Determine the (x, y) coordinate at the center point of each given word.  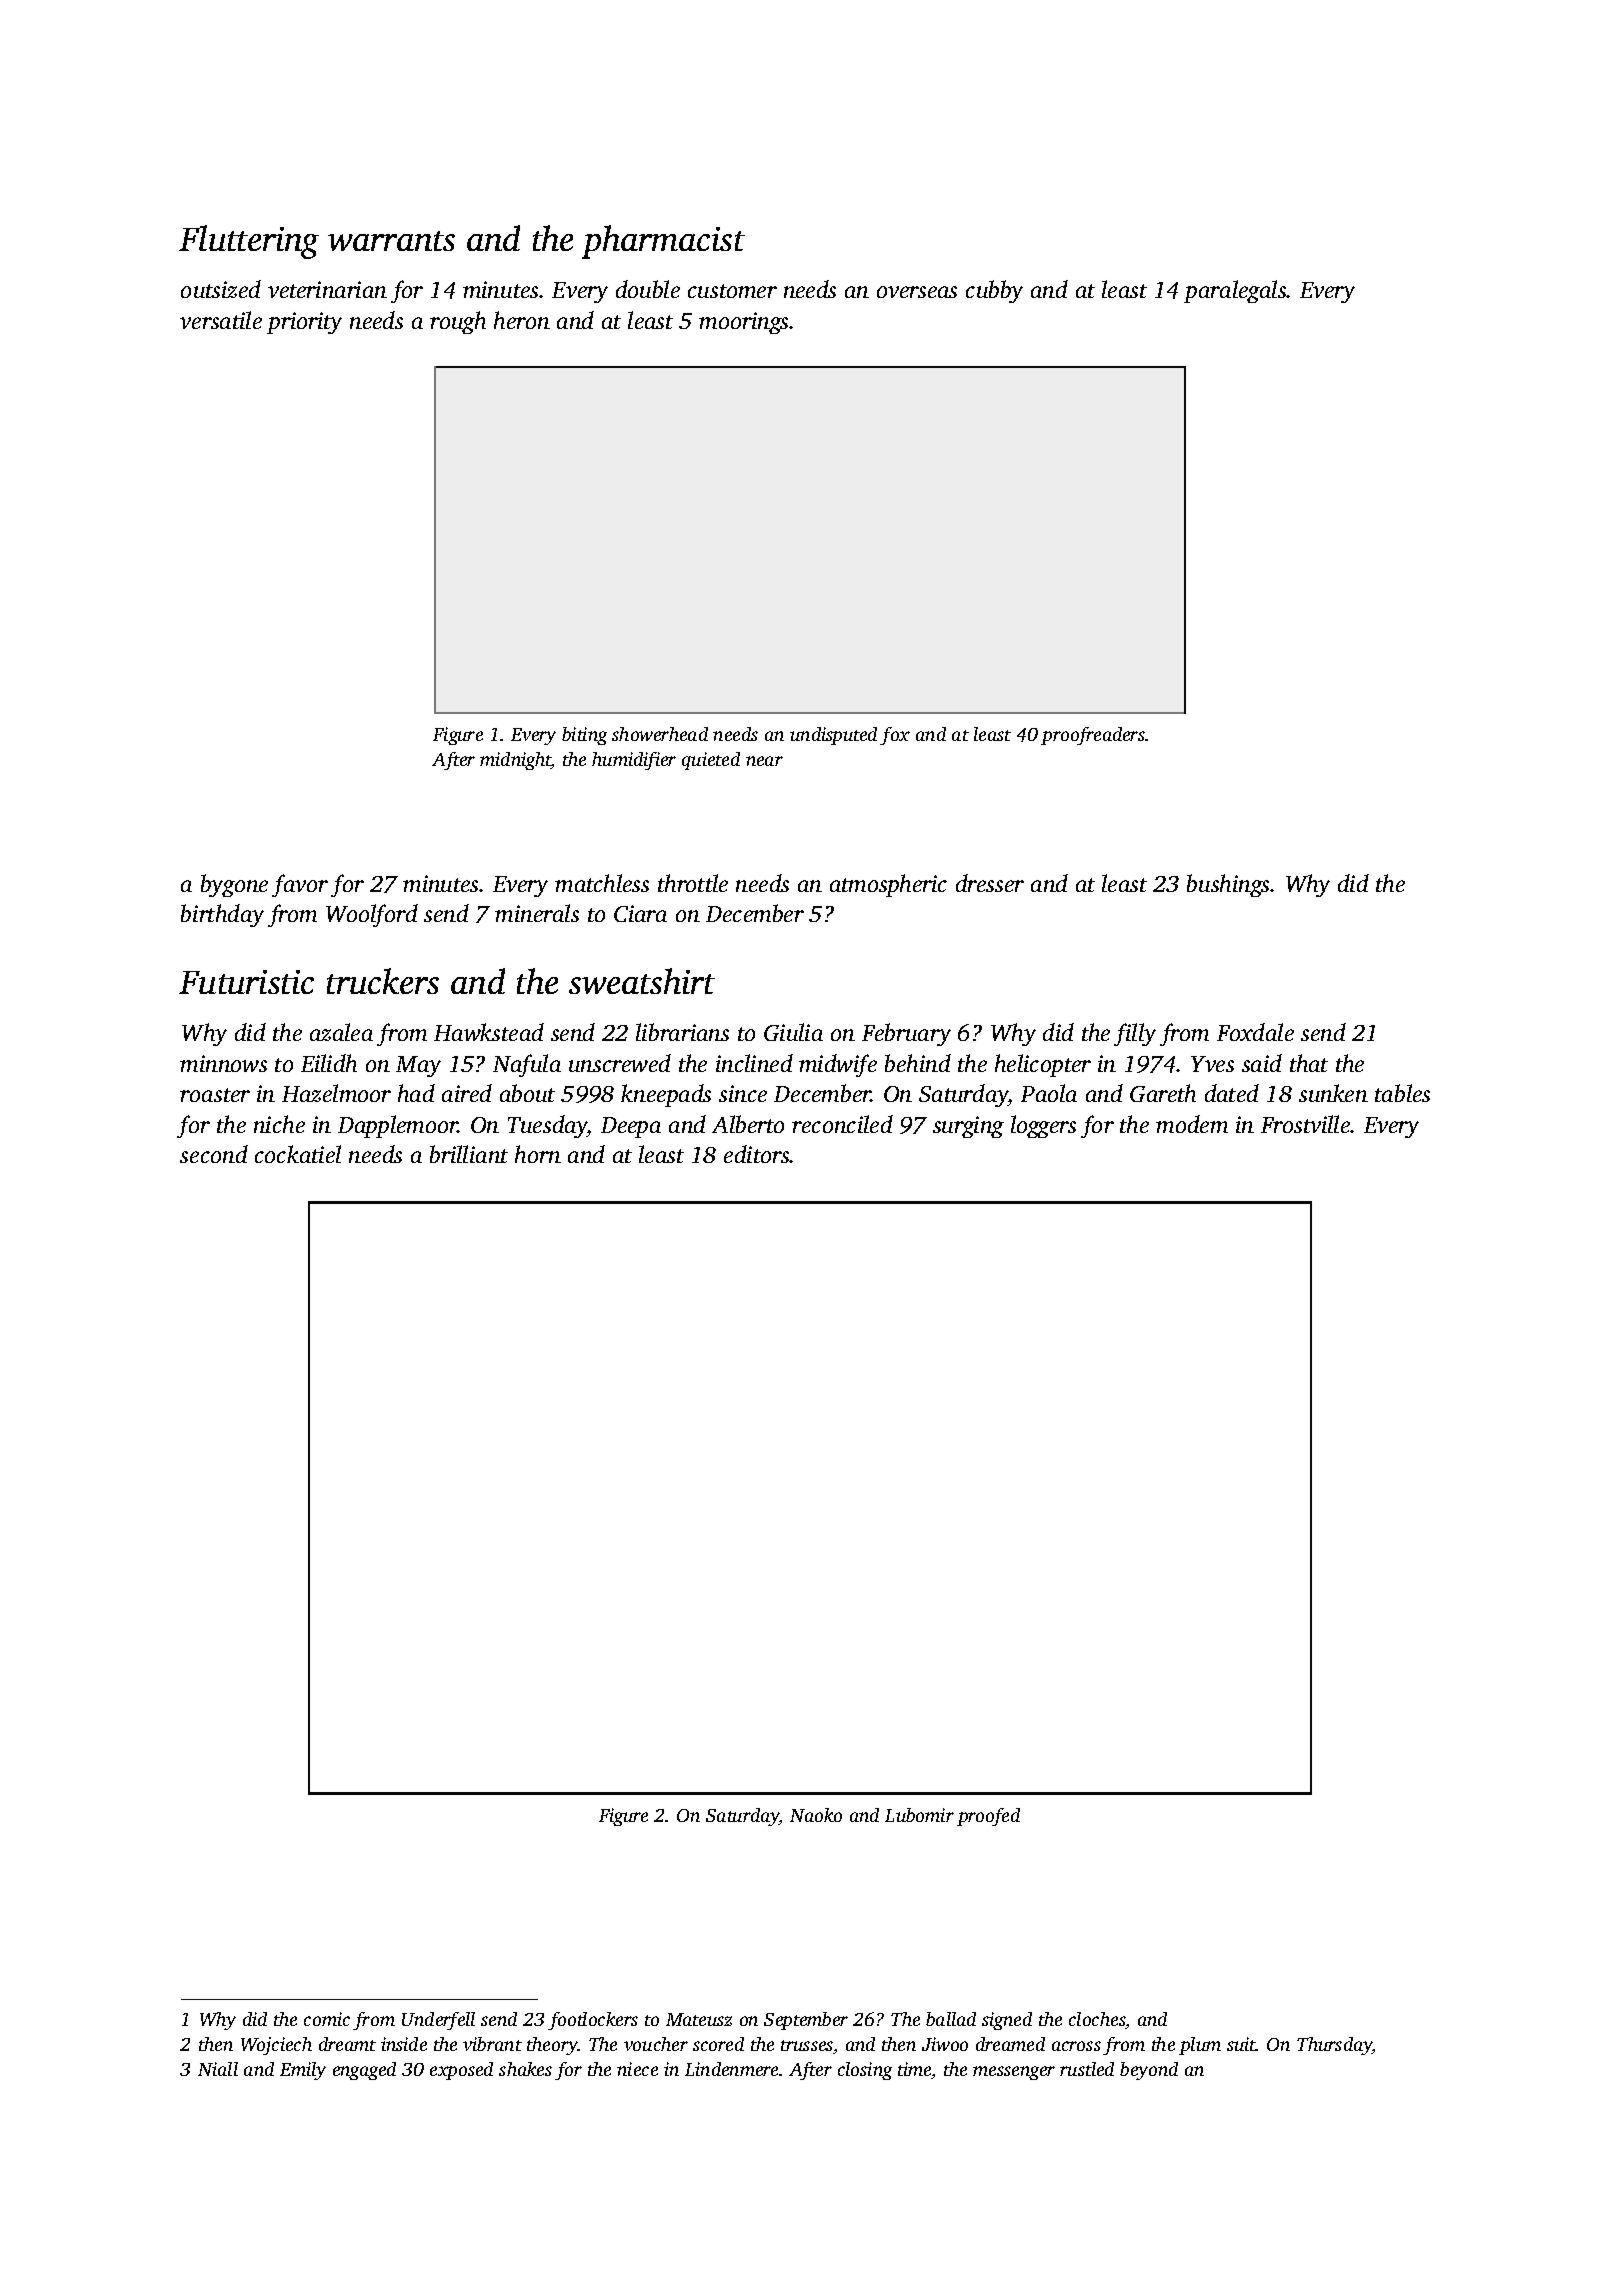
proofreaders (1093, 736)
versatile (221, 320)
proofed (988, 1817)
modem (1192, 1124)
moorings (743, 323)
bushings (1229, 885)
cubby (994, 291)
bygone (234, 885)
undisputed (833, 736)
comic (327, 2019)
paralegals (1235, 291)
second (214, 1154)
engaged (364, 2071)
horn (538, 1154)
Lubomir (919, 1815)
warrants (391, 241)
